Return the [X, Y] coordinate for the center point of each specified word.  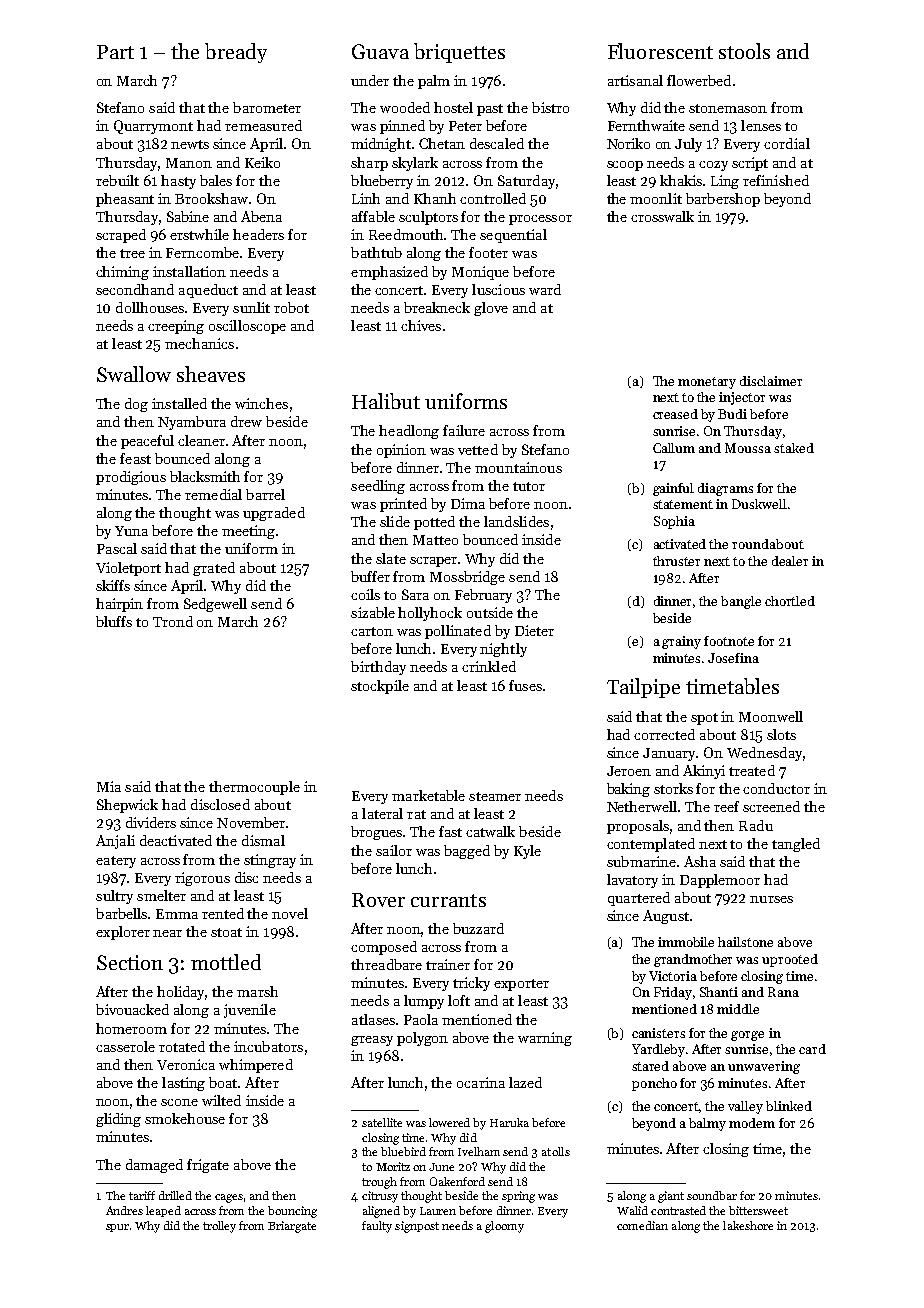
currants [448, 900]
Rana [783, 992]
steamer [495, 796]
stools [744, 51]
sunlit [251, 307]
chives [421, 325]
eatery [116, 862]
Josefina [733, 658]
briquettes [459, 53]
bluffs [114, 621]
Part [115, 52]
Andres [124, 1210]
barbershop [723, 200]
